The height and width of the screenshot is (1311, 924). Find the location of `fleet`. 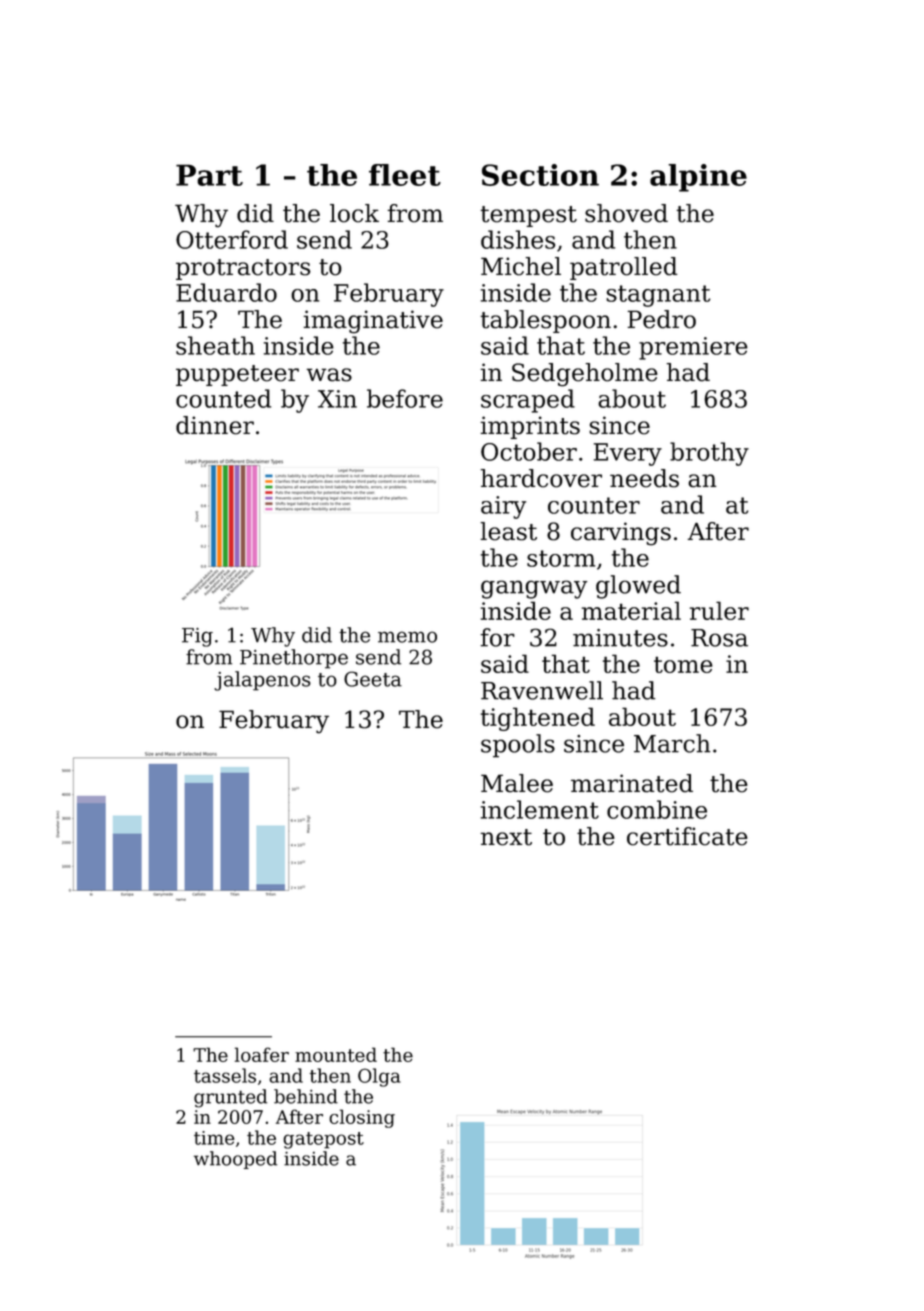

fleet is located at coordinates (405, 175).
